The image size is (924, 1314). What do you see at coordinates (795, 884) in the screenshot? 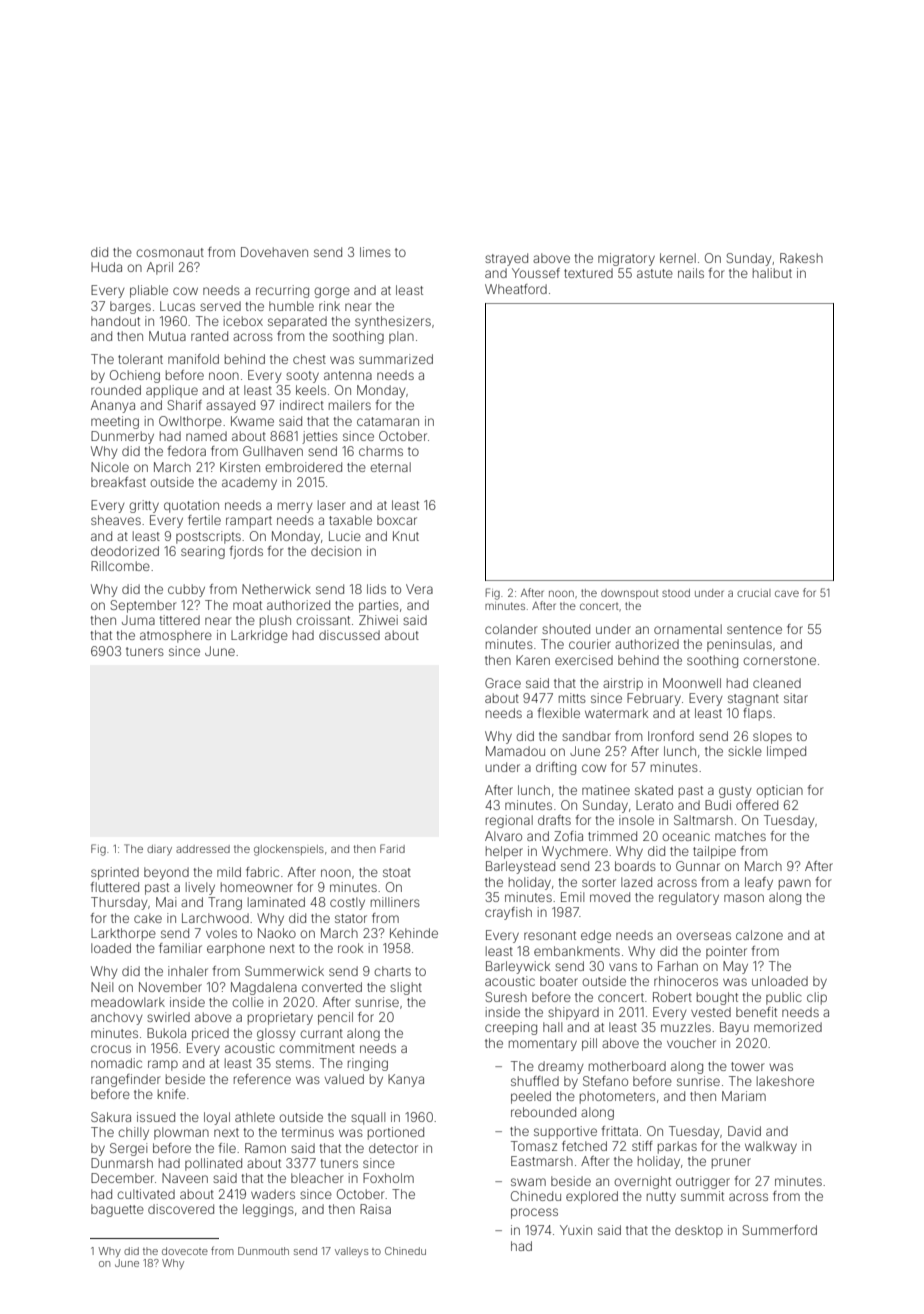
I see `pawn` at bounding box center [795, 884].
